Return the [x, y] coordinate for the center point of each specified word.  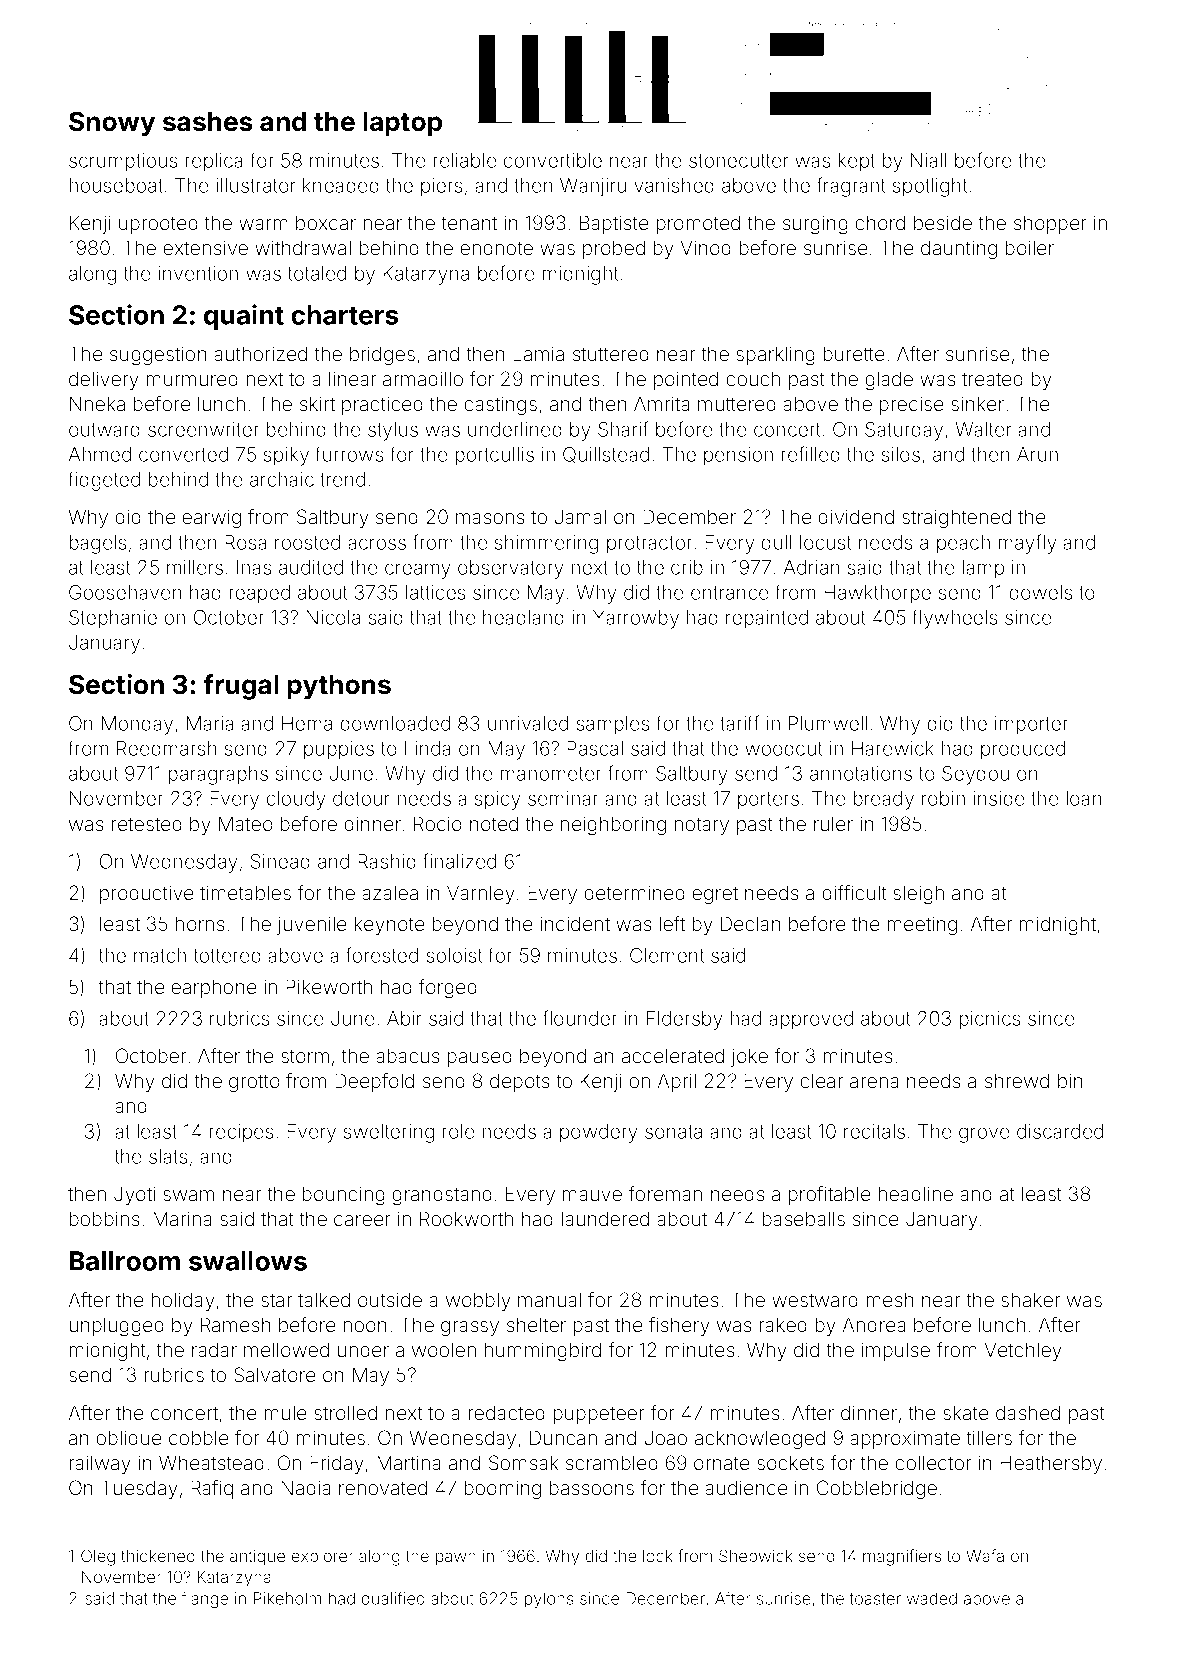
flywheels [955, 619]
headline [916, 1193]
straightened [956, 519]
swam [188, 1195]
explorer [322, 1557]
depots [520, 1082]
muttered [737, 404]
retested [147, 824]
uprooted [158, 225]
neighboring [613, 826]
